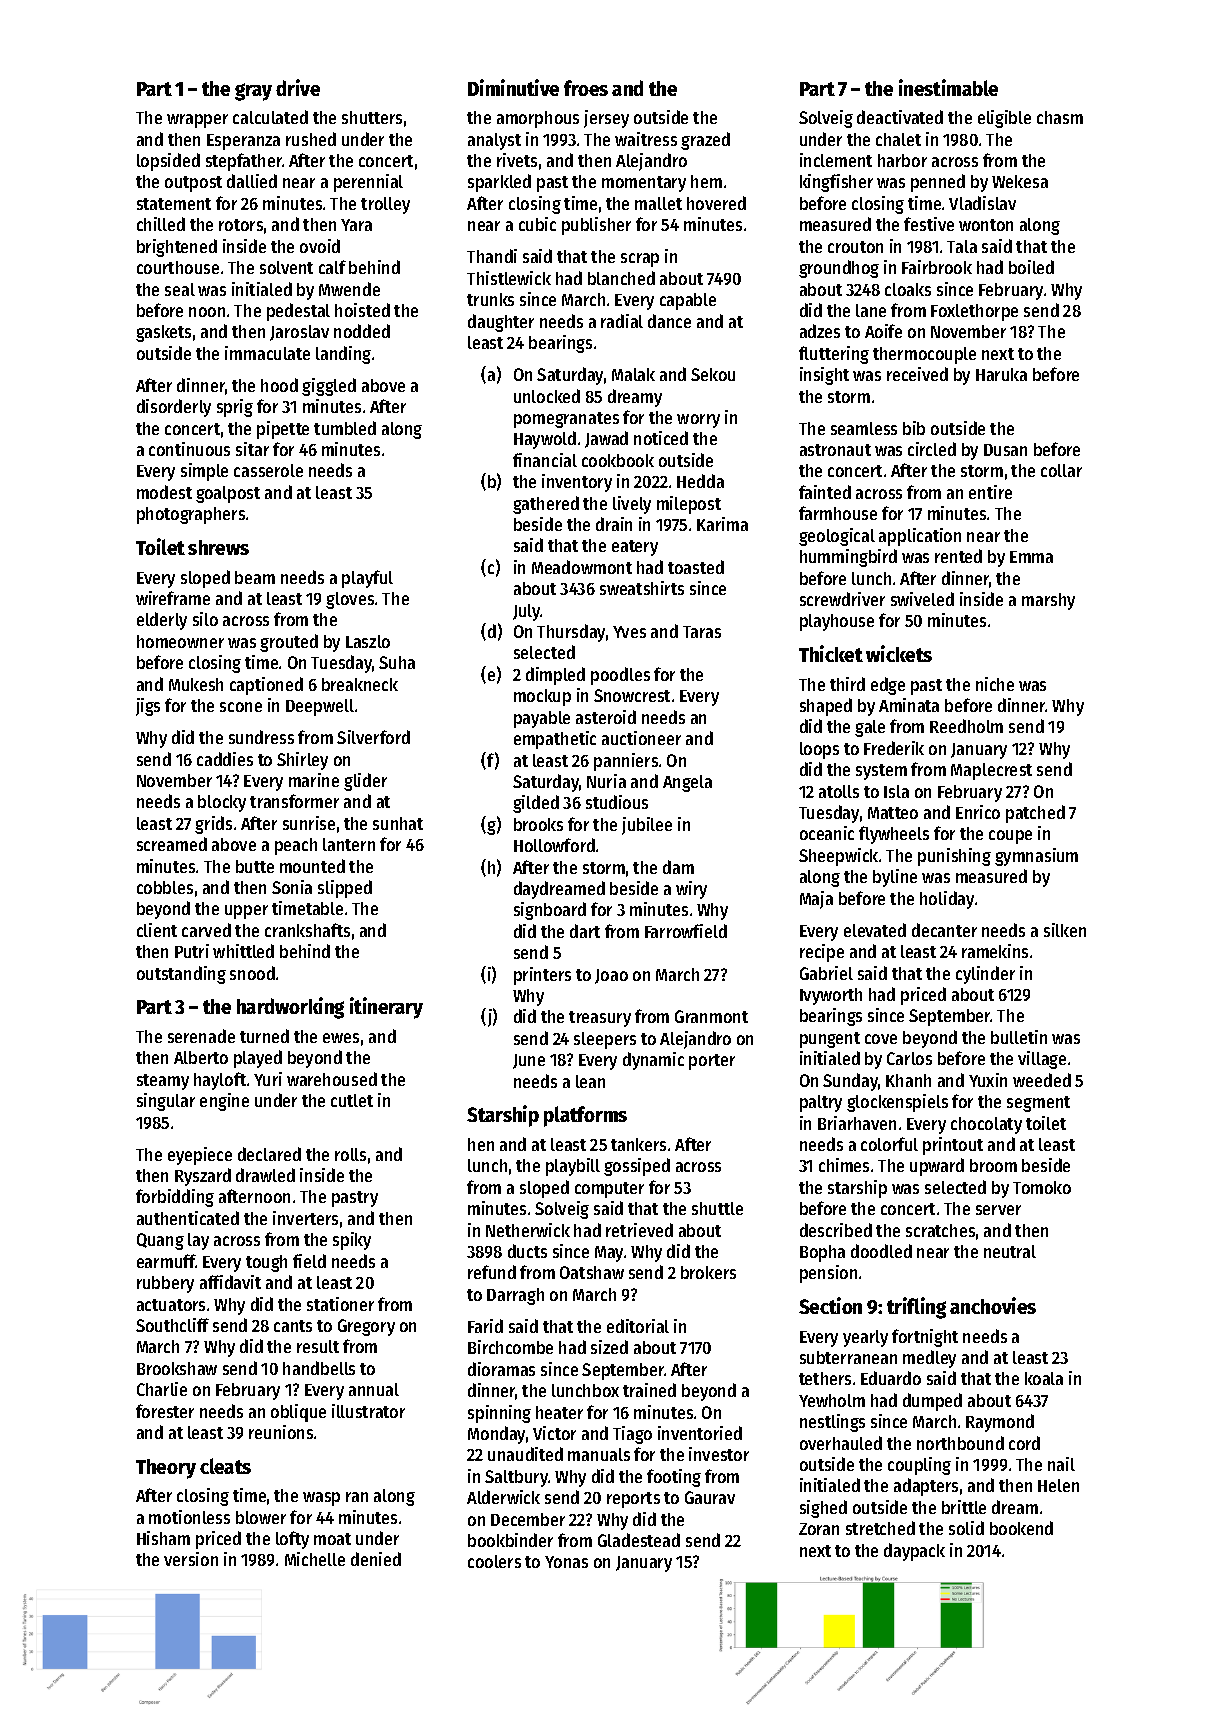 This screenshot has width=1224, height=1731. What do you see at coordinates (372, 117) in the screenshot?
I see `shutters` at bounding box center [372, 117].
